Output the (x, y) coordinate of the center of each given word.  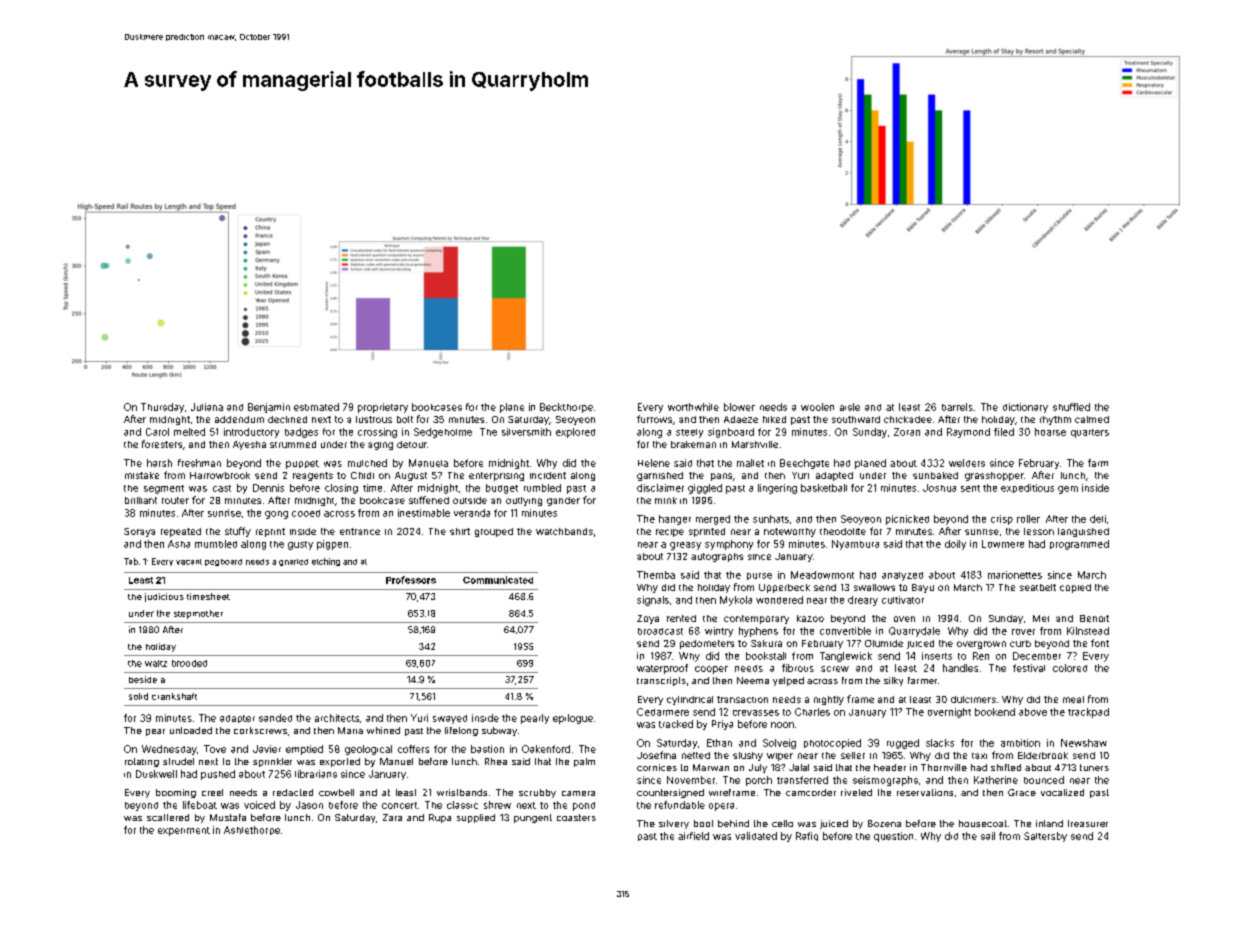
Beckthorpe (566, 408)
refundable (680, 805)
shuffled (1071, 407)
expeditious (1027, 488)
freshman (199, 463)
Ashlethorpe (252, 830)
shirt (460, 531)
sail (988, 836)
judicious (164, 597)
